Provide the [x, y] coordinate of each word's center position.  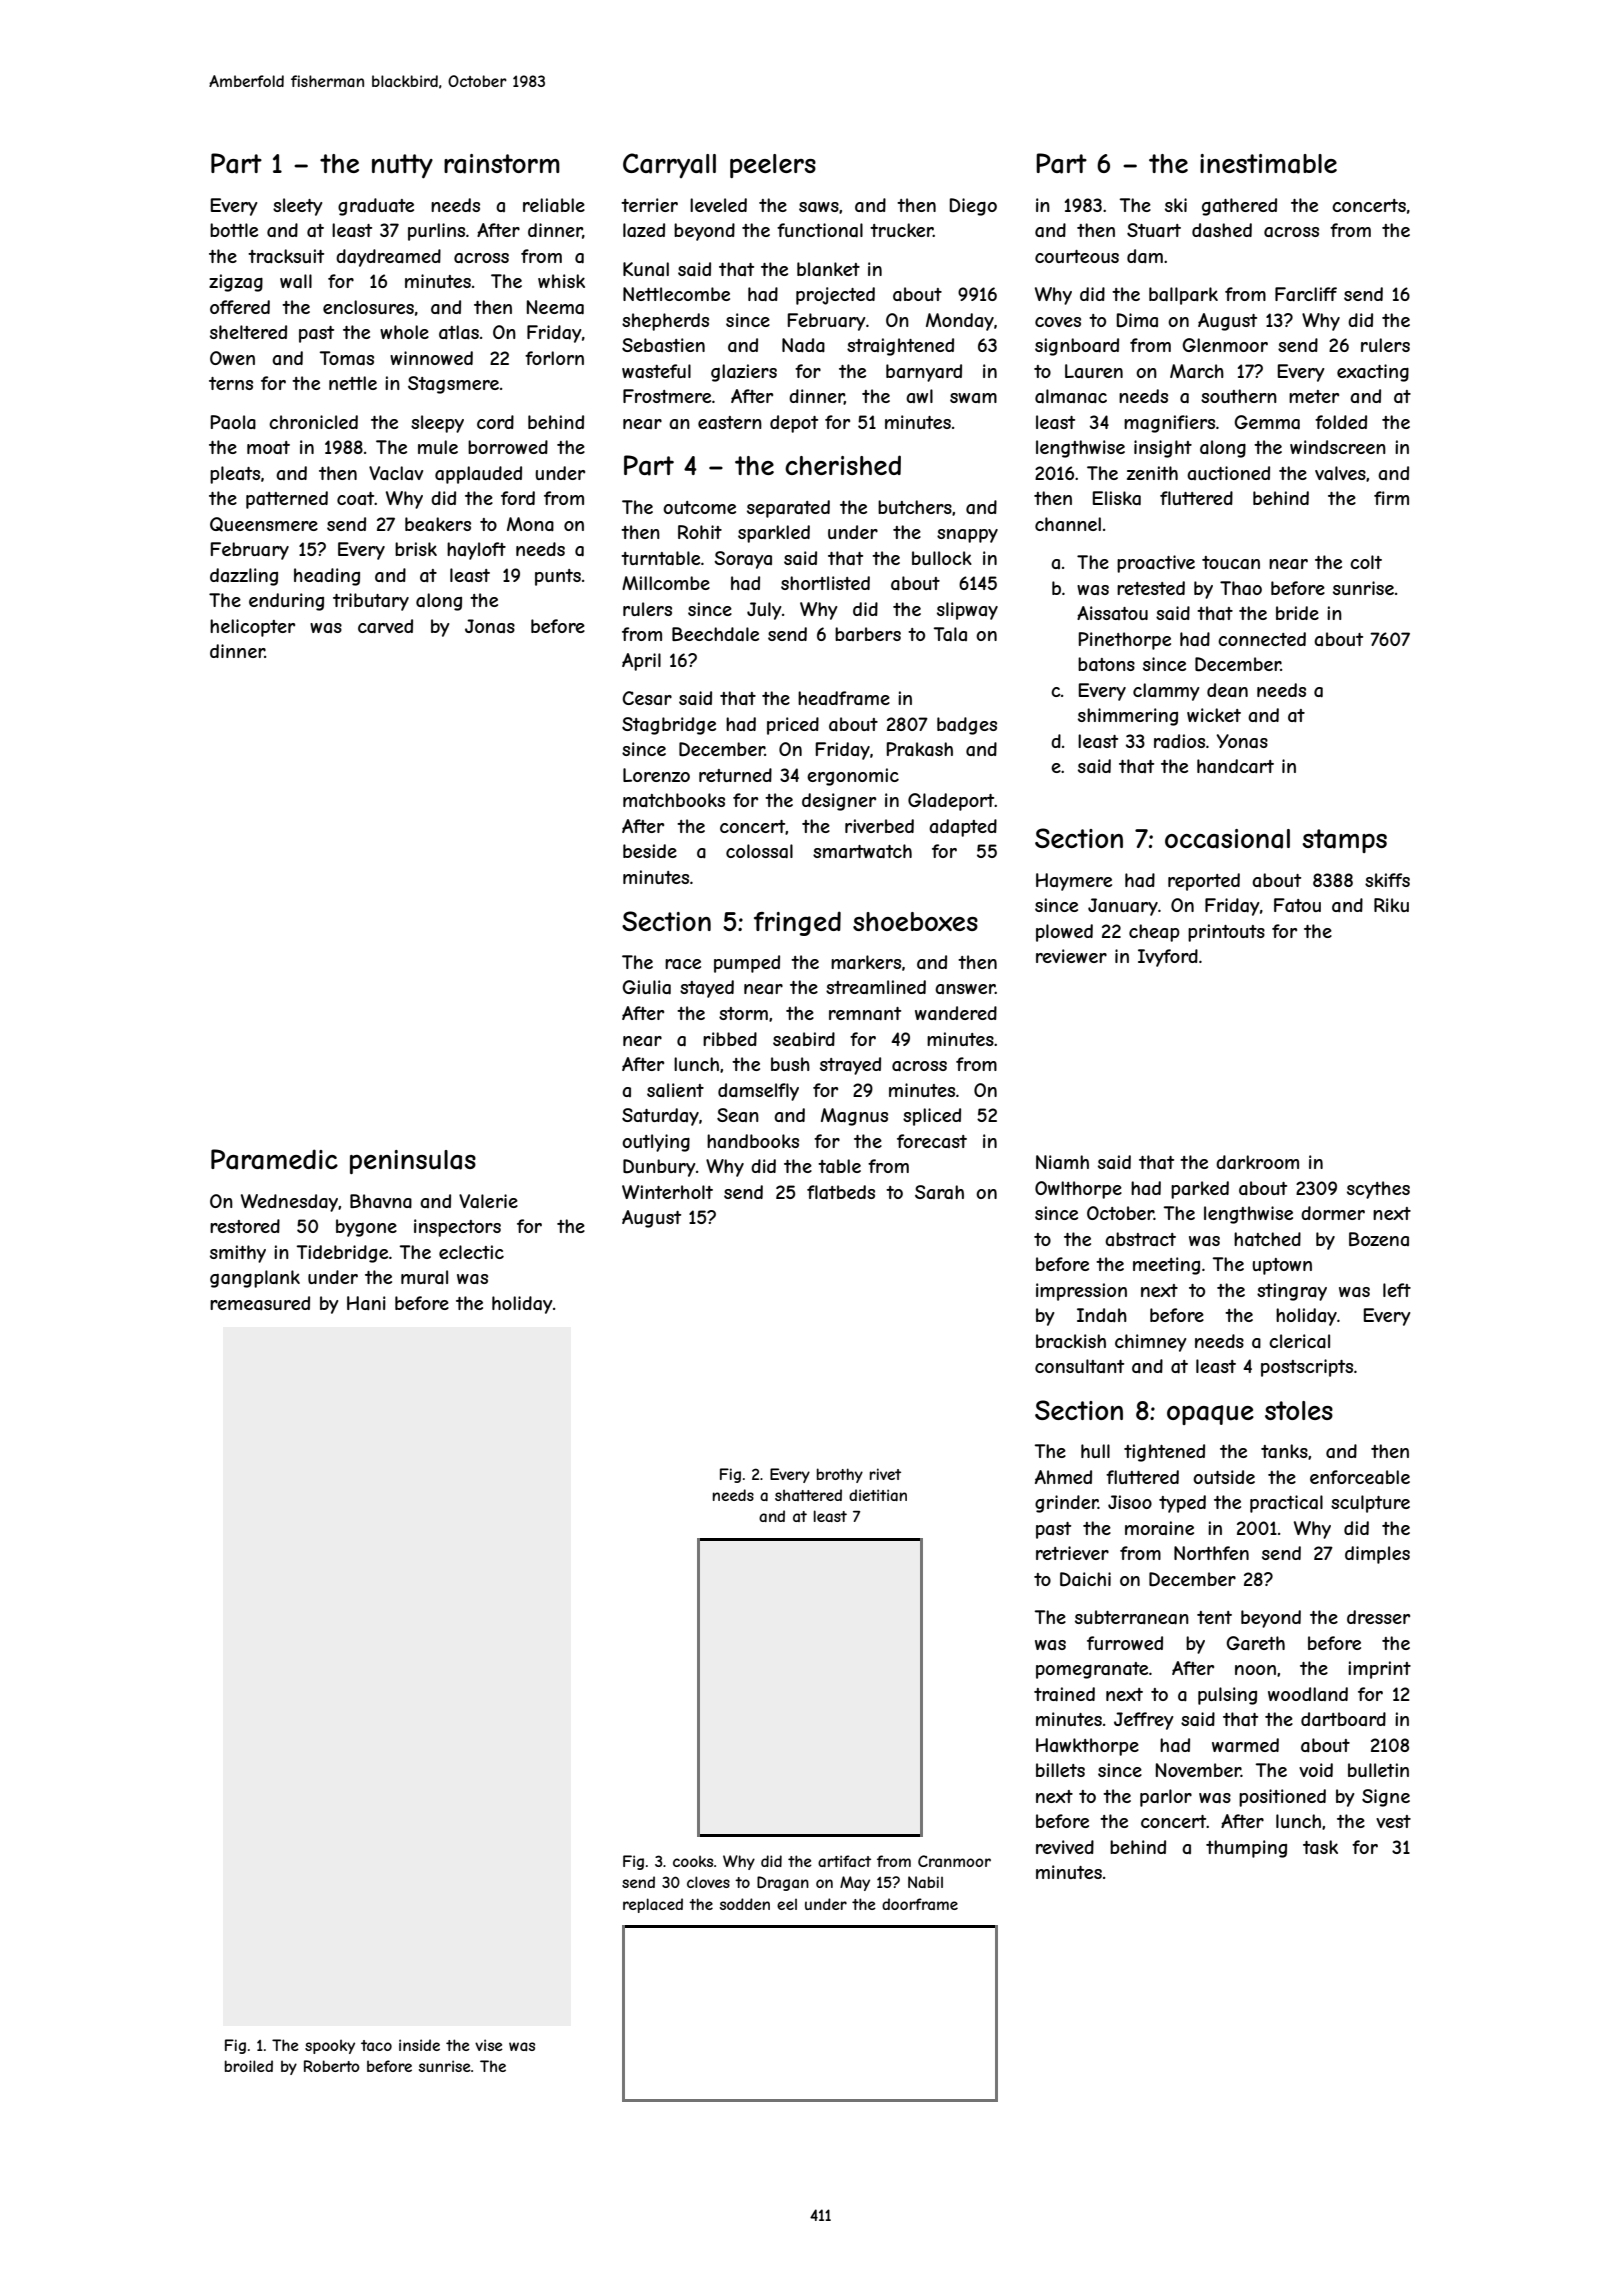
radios [1179, 741]
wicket [1214, 715]
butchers [915, 507]
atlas [459, 332]
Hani [366, 1303]
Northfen [1211, 1553]
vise [489, 2045]
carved [385, 626]
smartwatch [862, 851]
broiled [249, 2066]
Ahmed [1063, 1477]
